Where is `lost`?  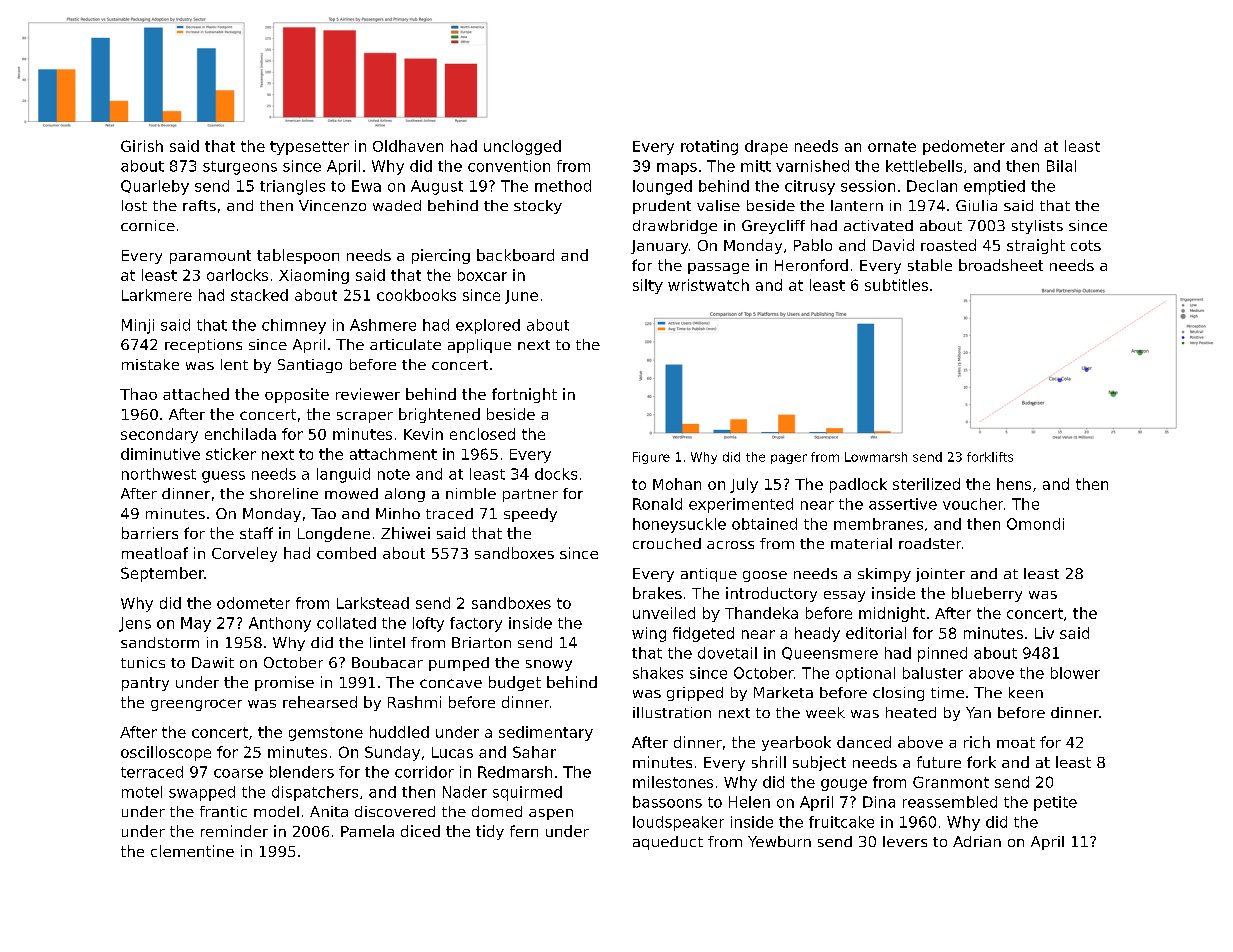 lost is located at coordinates (134, 205).
